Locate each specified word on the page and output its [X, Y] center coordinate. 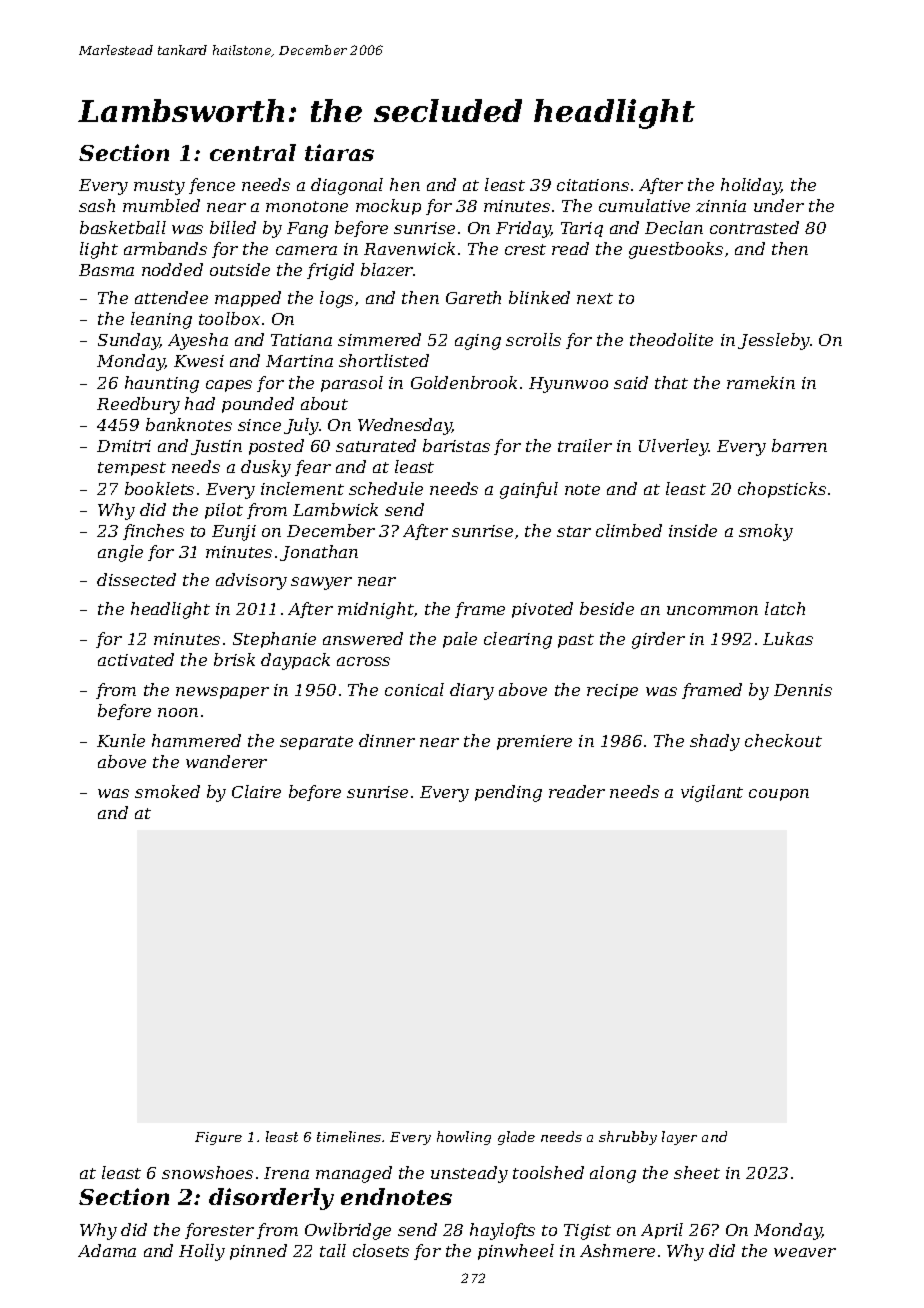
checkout [783, 740]
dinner [387, 740]
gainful [529, 490]
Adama [107, 1250]
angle [120, 553]
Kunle [121, 740]
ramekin [761, 382]
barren [799, 445]
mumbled [161, 205]
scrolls [533, 339]
